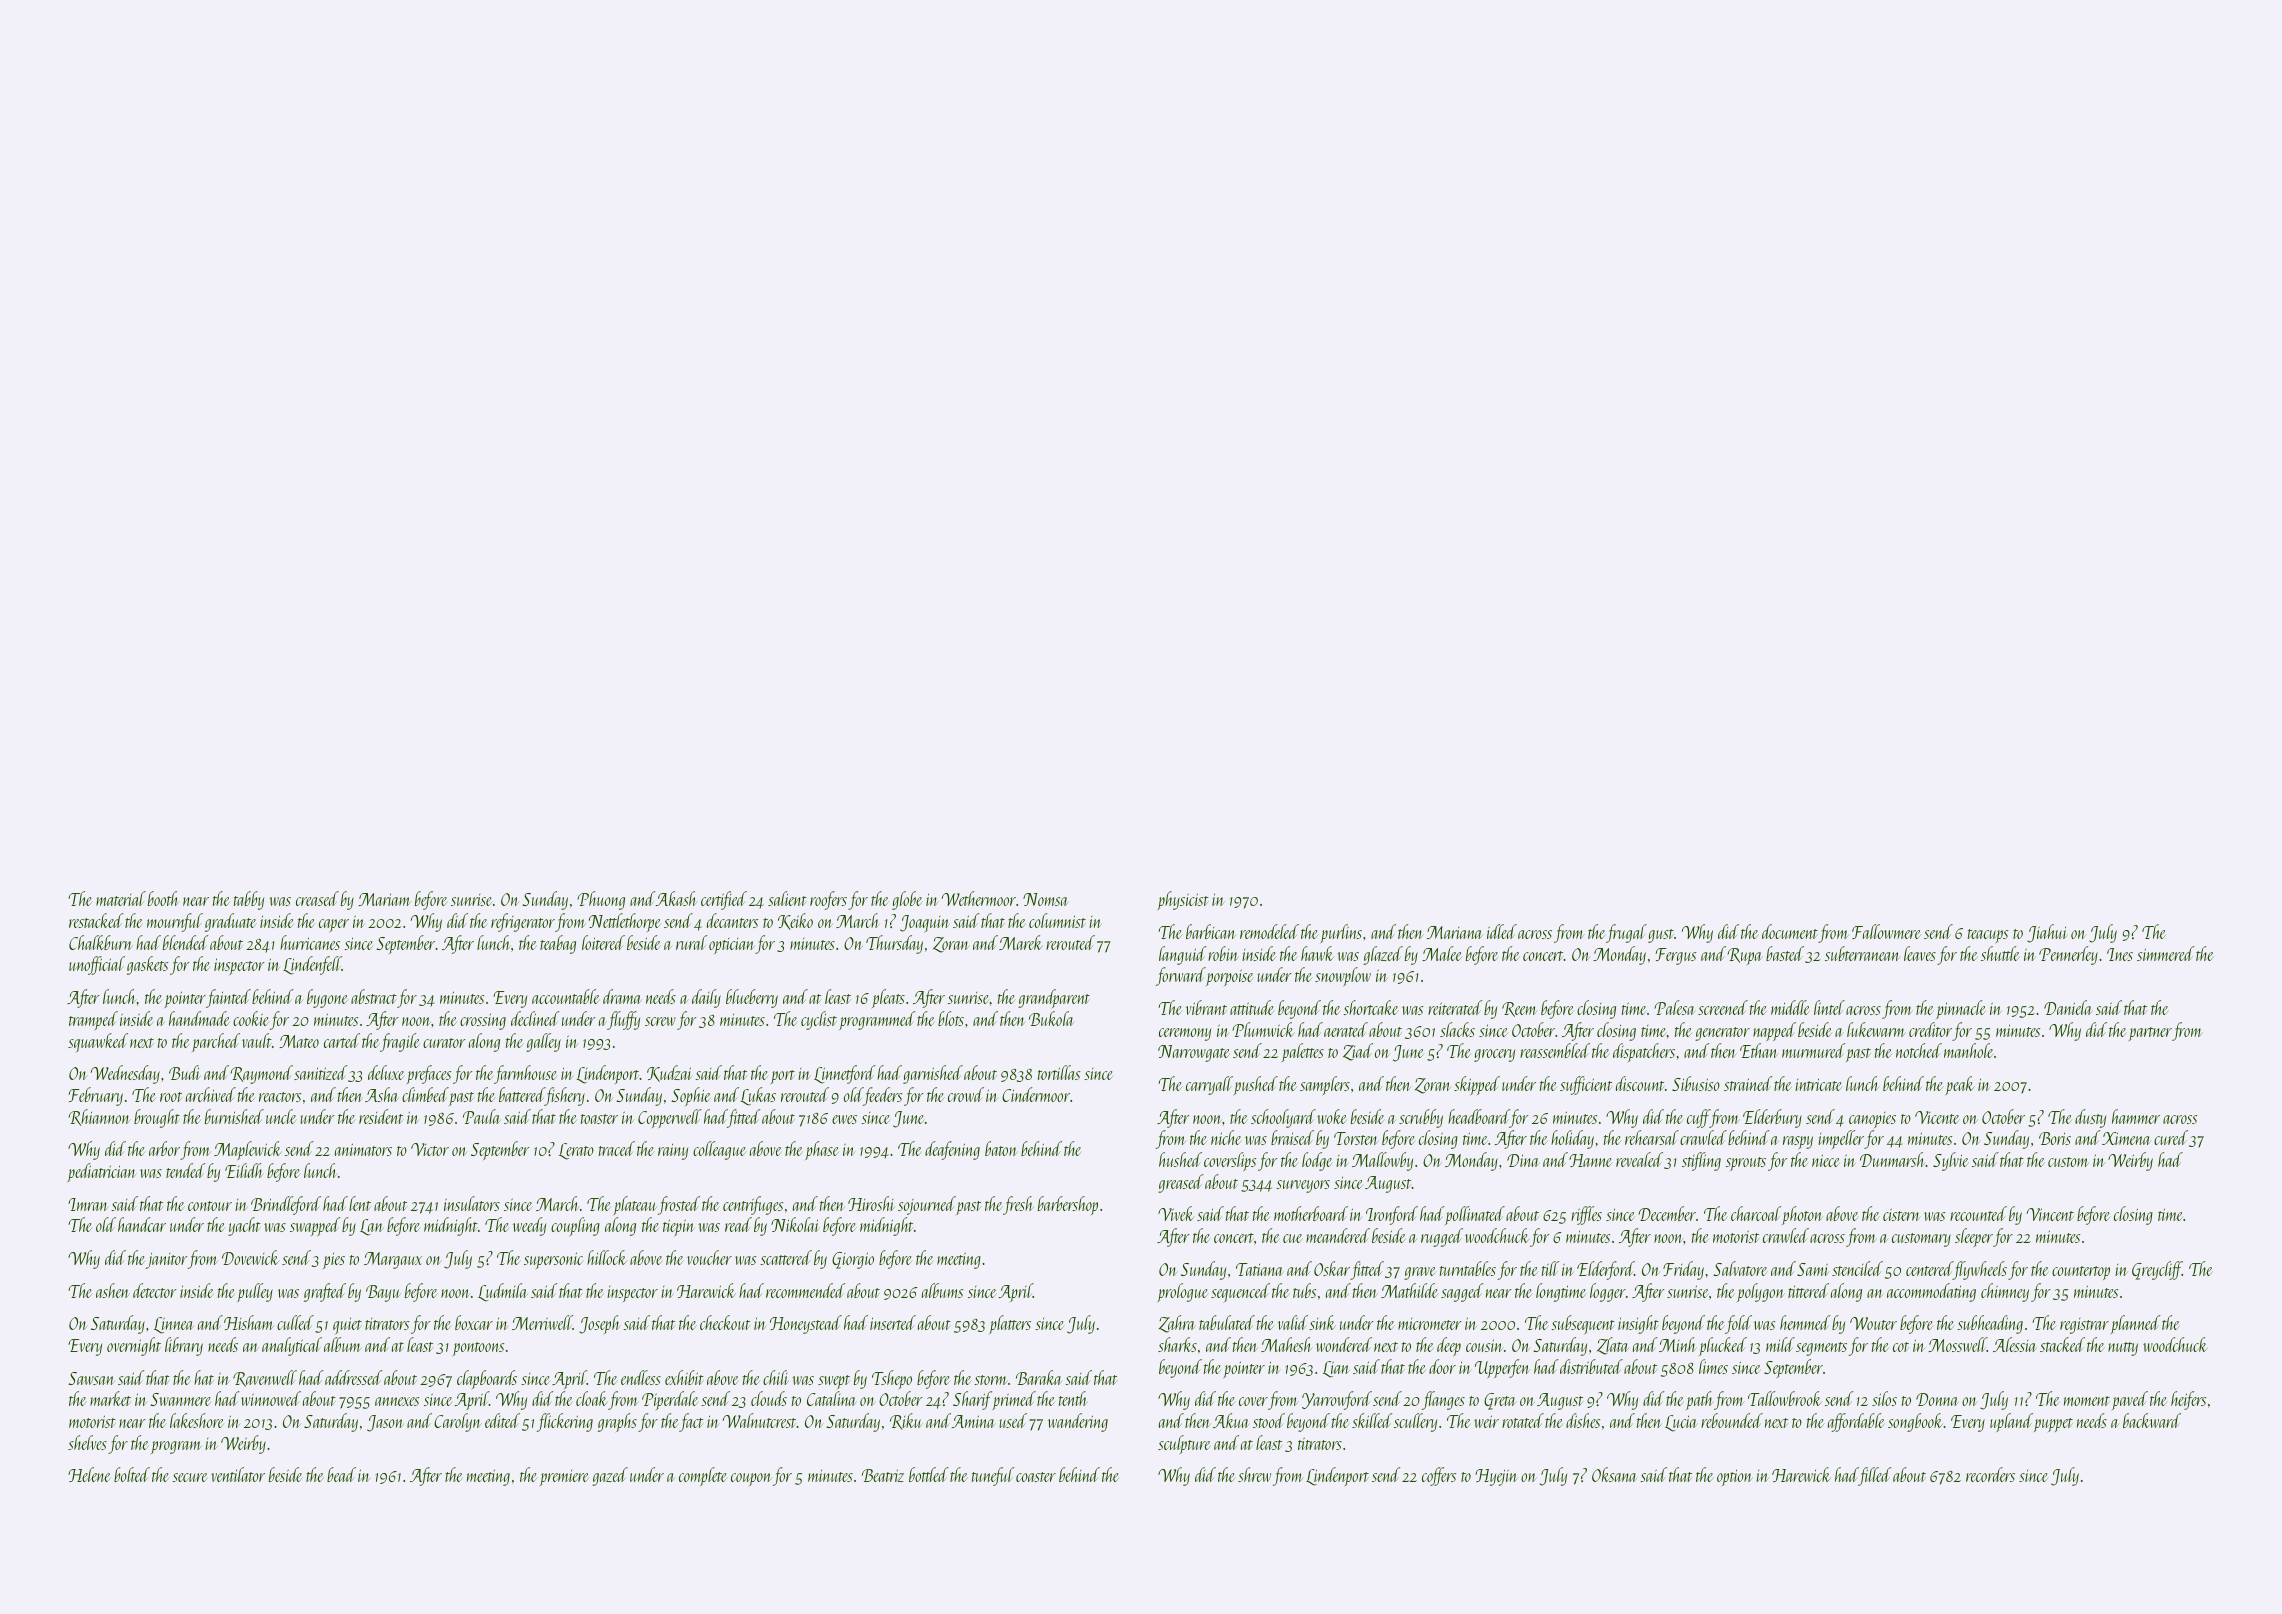  What do you see at coordinates (1886, 931) in the screenshot?
I see `Fallowmere` at bounding box center [1886, 931].
